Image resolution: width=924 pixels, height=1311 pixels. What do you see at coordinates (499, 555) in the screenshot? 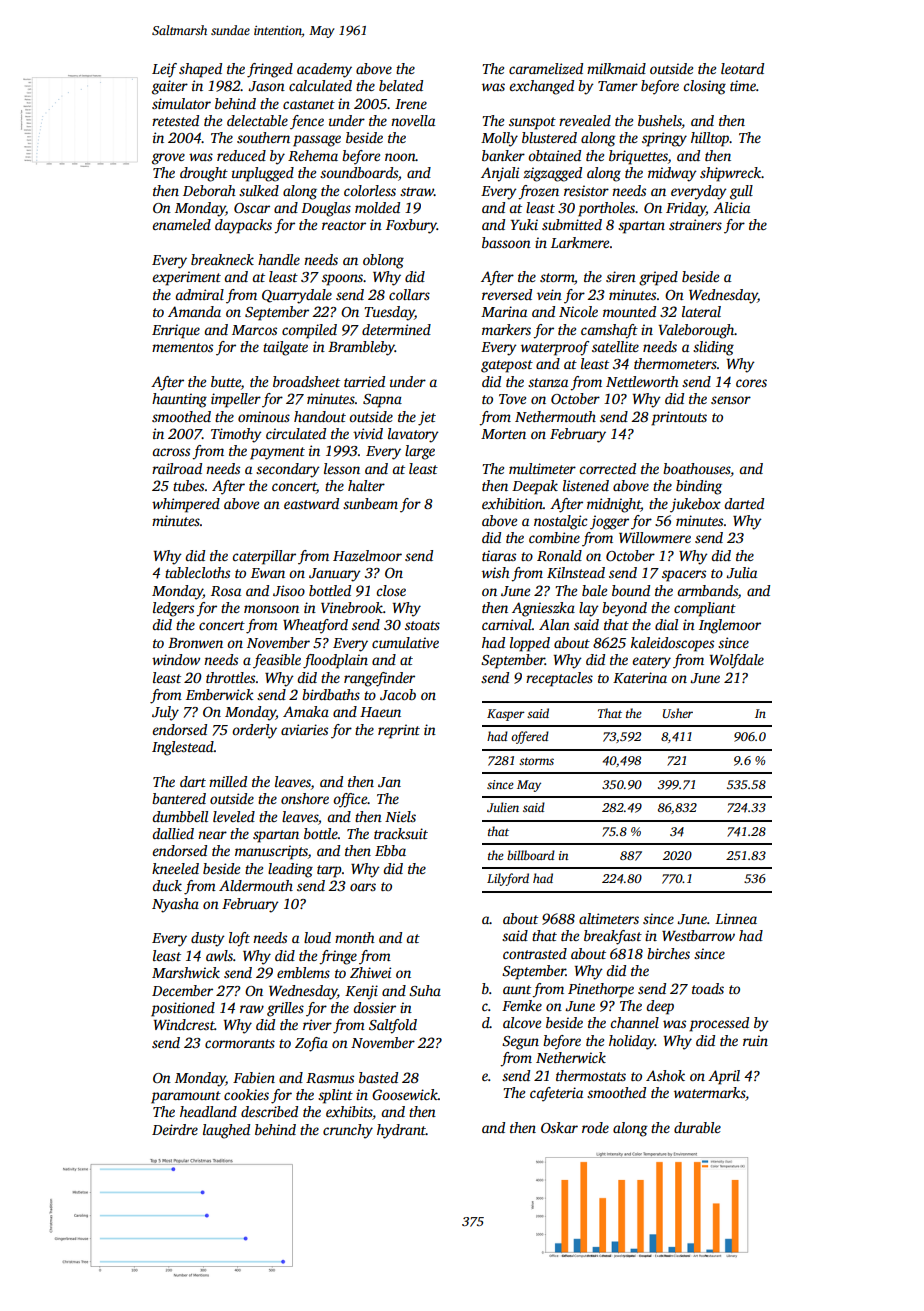
I see `tiaras` at bounding box center [499, 555].
